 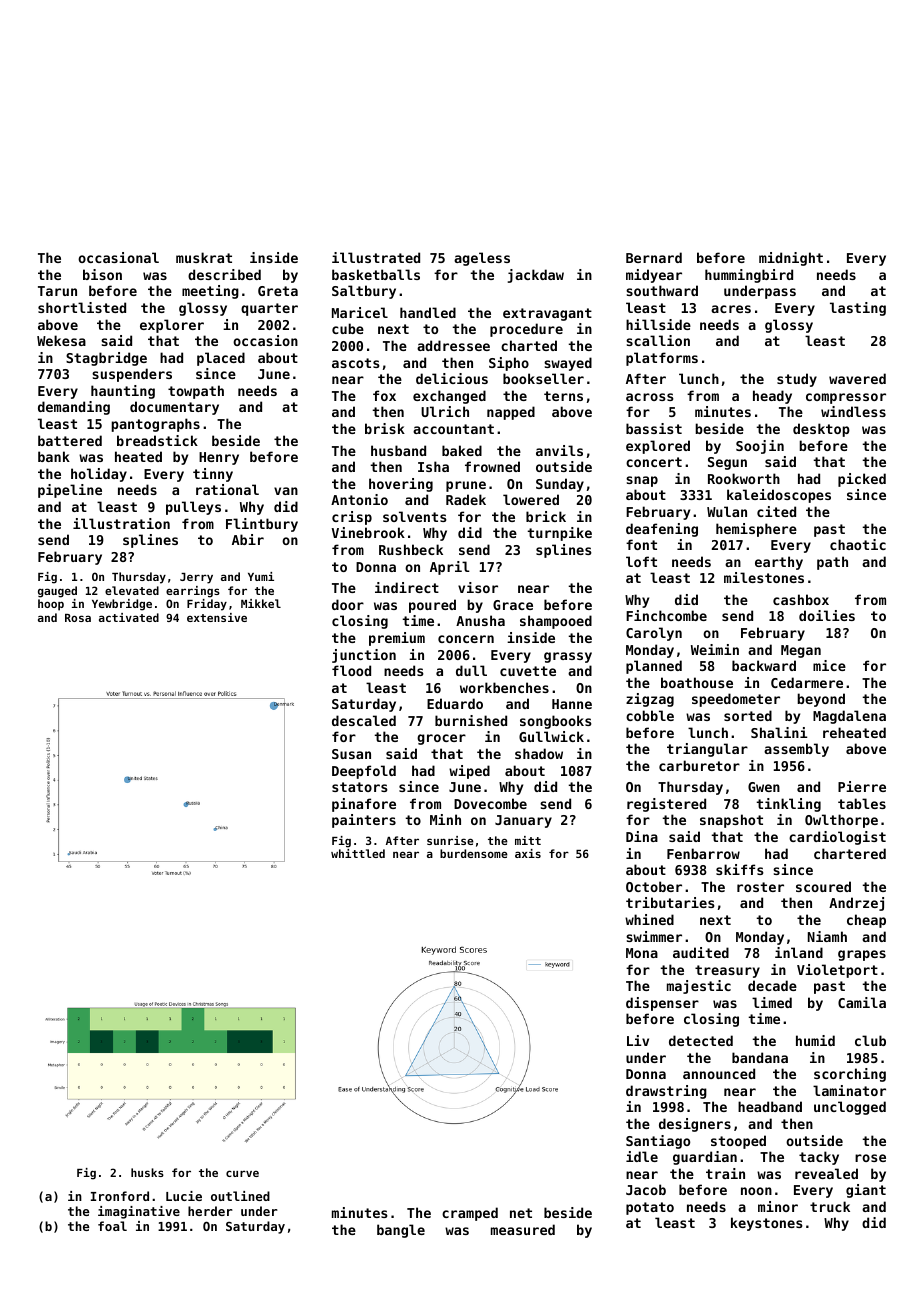 I want to click on Violetport, so click(x=837, y=971).
